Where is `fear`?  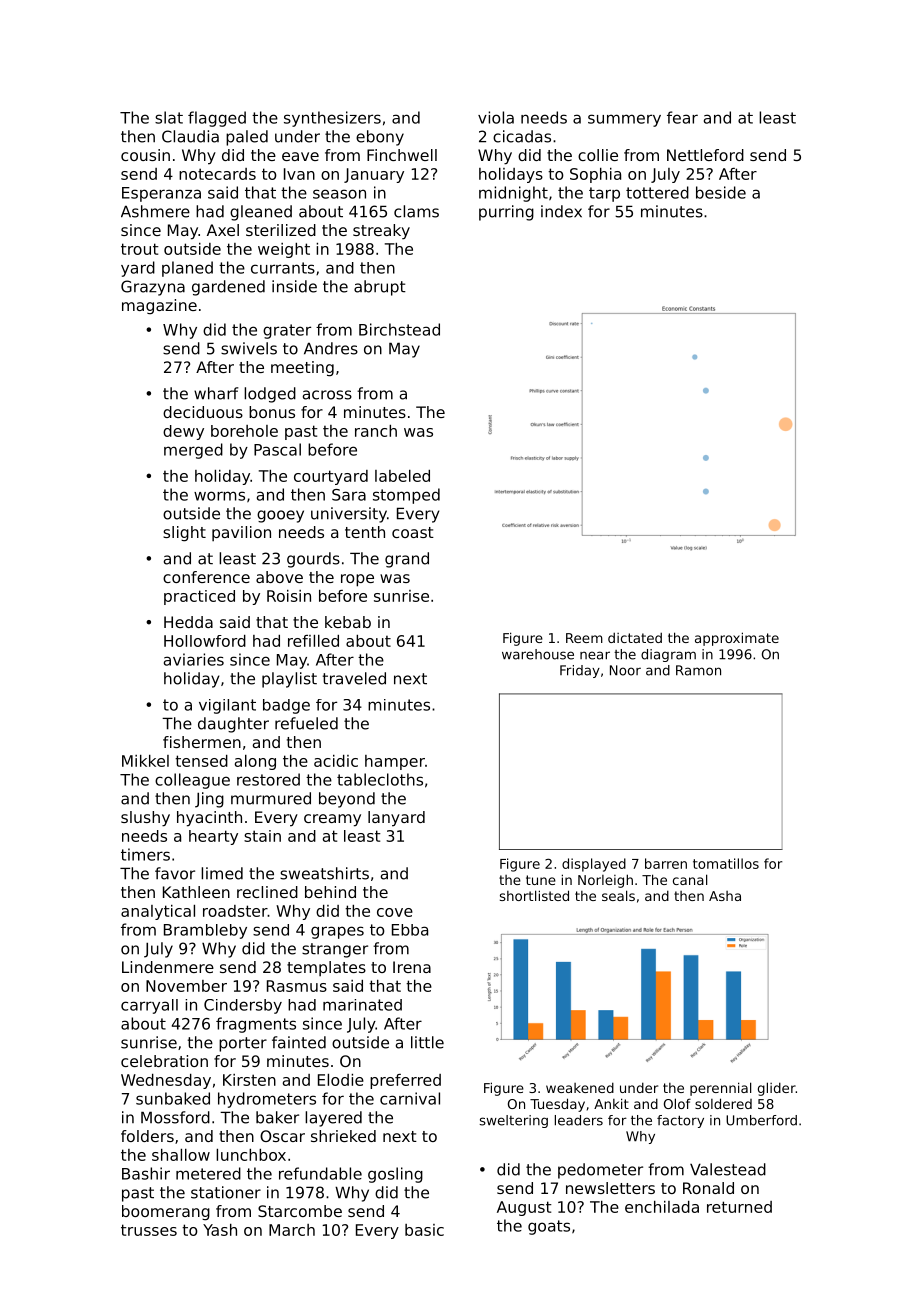 fear is located at coordinates (682, 117).
